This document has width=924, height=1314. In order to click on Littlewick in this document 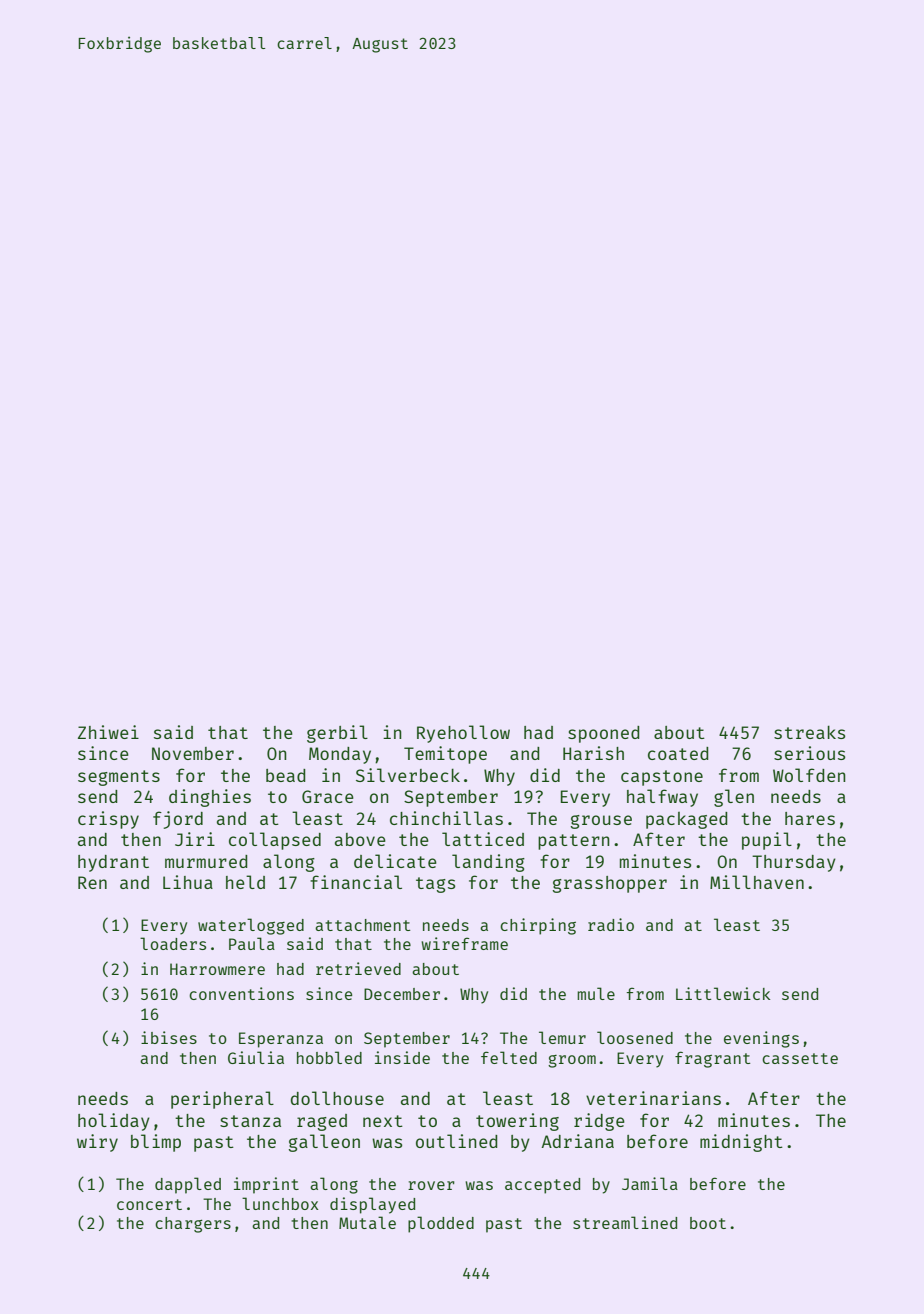, I will do `click(723, 993)`.
